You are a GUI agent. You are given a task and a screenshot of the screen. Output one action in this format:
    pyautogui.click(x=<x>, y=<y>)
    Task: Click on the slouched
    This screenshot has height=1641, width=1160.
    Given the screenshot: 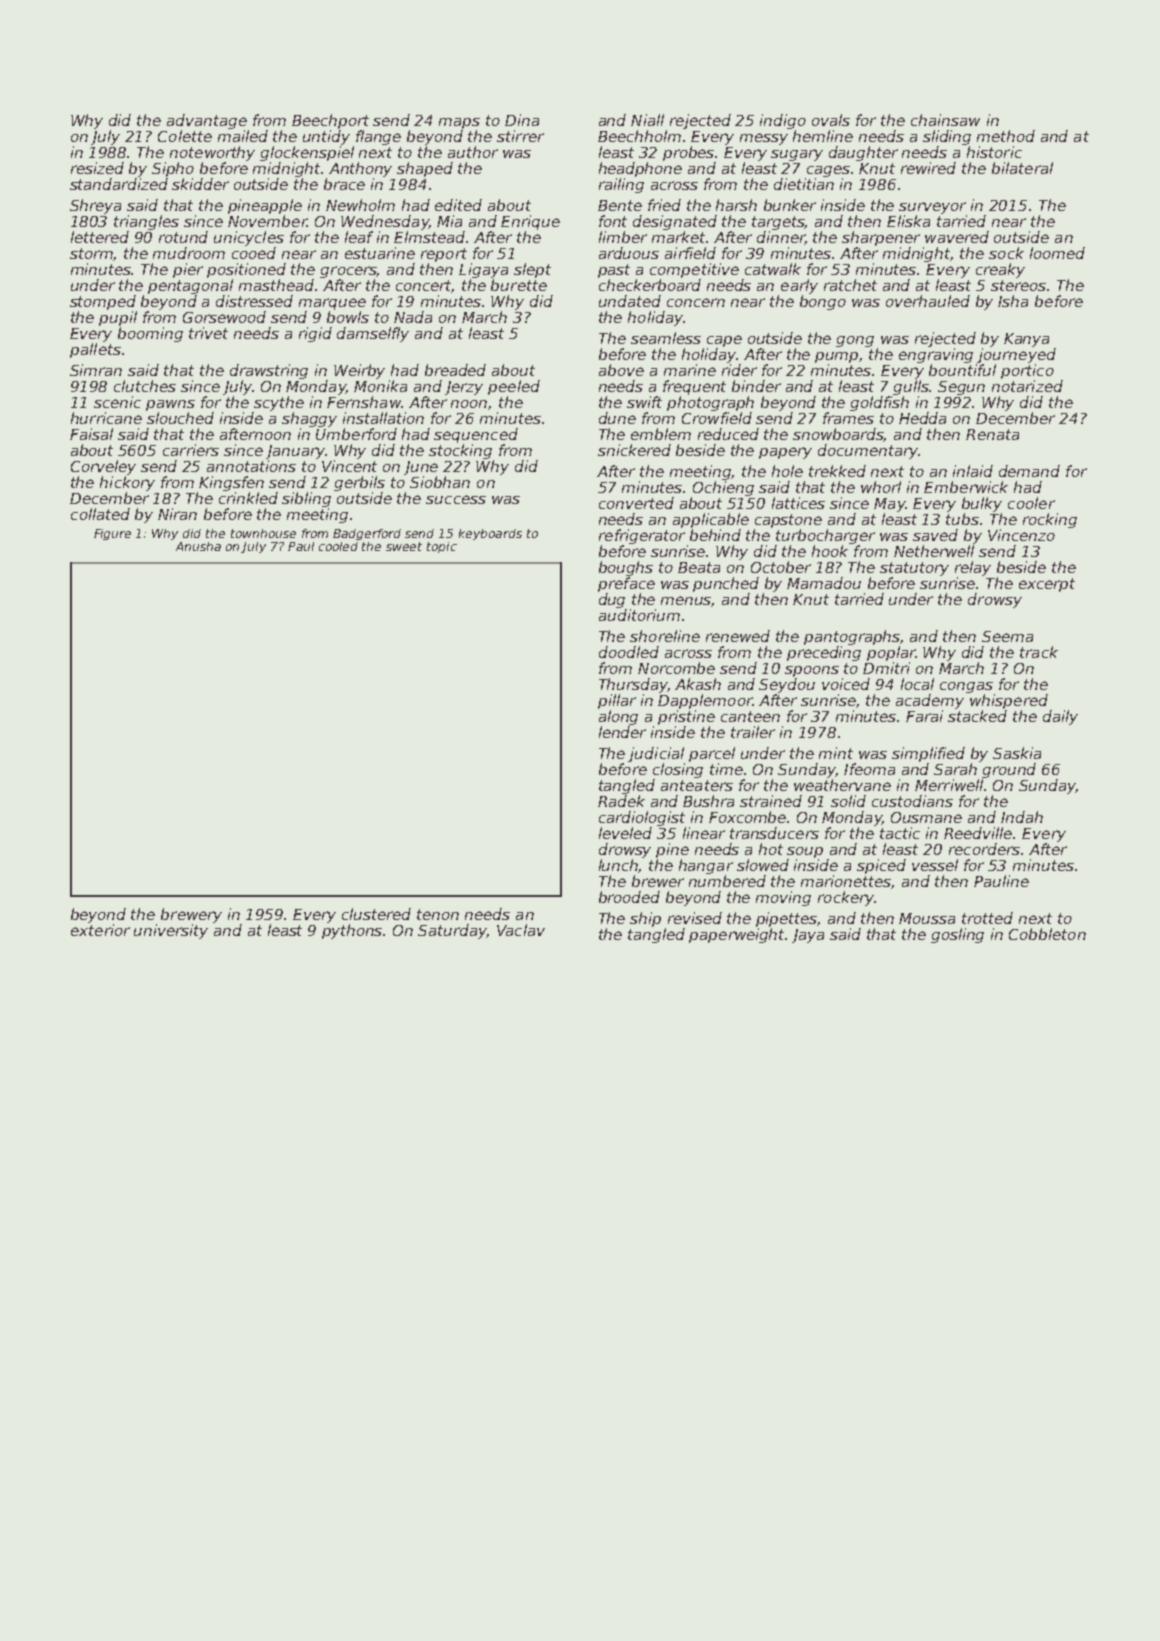 What is the action you would take?
    pyautogui.click(x=180, y=418)
